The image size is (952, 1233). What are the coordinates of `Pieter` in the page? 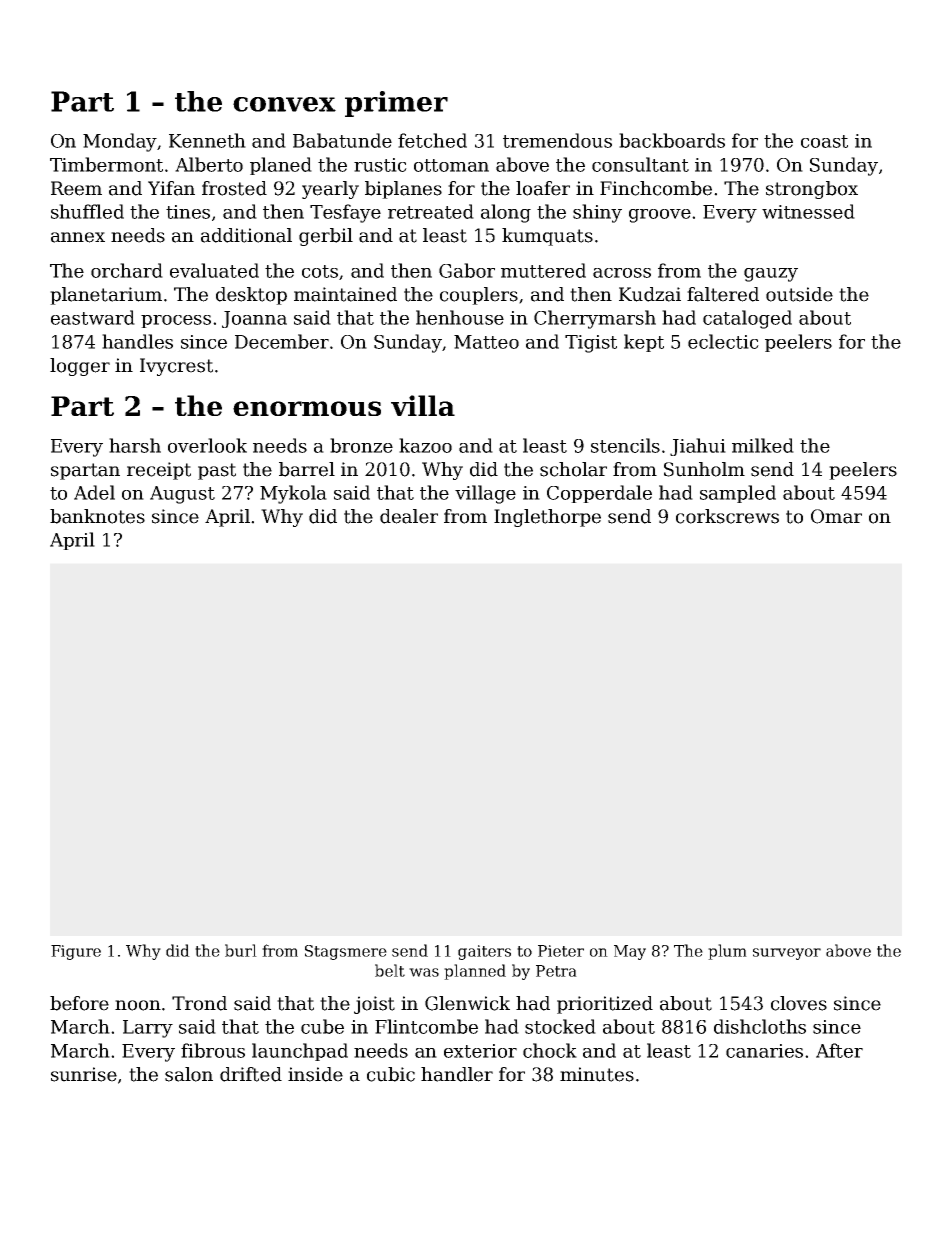 It's located at (561, 951).
